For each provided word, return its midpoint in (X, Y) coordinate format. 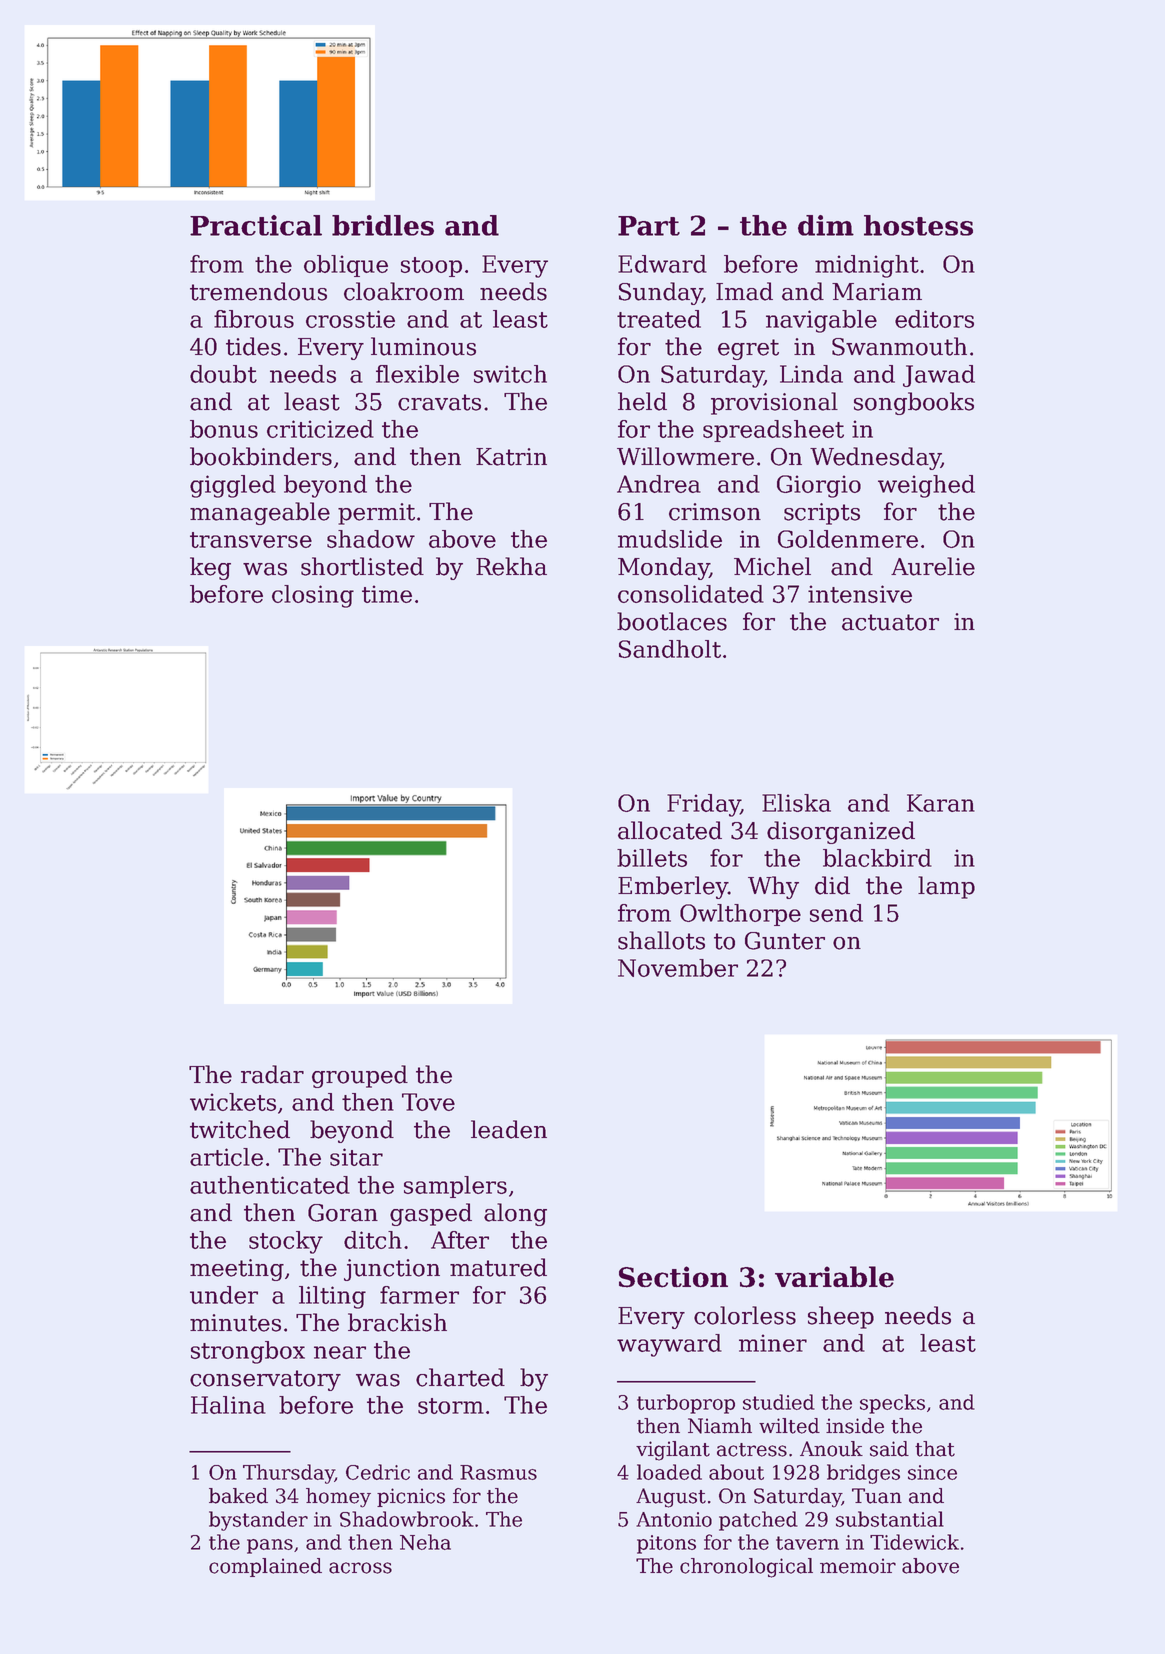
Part (649, 226)
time (387, 594)
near (340, 1352)
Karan (941, 803)
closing (313, 596)
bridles (383, 225)
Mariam (877, 292)
